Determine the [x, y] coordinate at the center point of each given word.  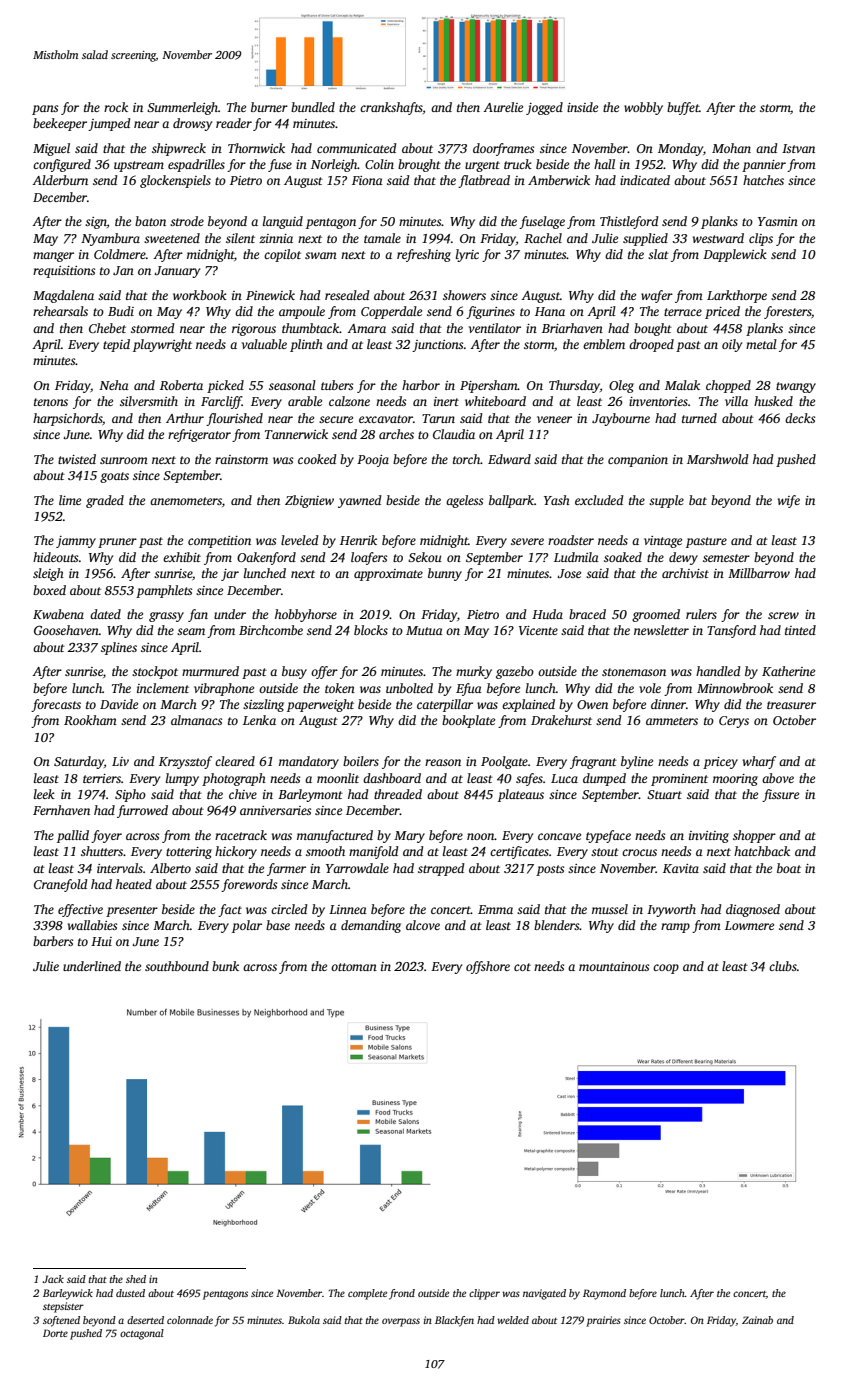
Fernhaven [61, 810]
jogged [544, 108]
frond [402, 1294]
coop [666, 969]
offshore [488, 967]
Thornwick [256, 148]
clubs [783, 966]
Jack [53, 1279]
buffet [683, 108]
